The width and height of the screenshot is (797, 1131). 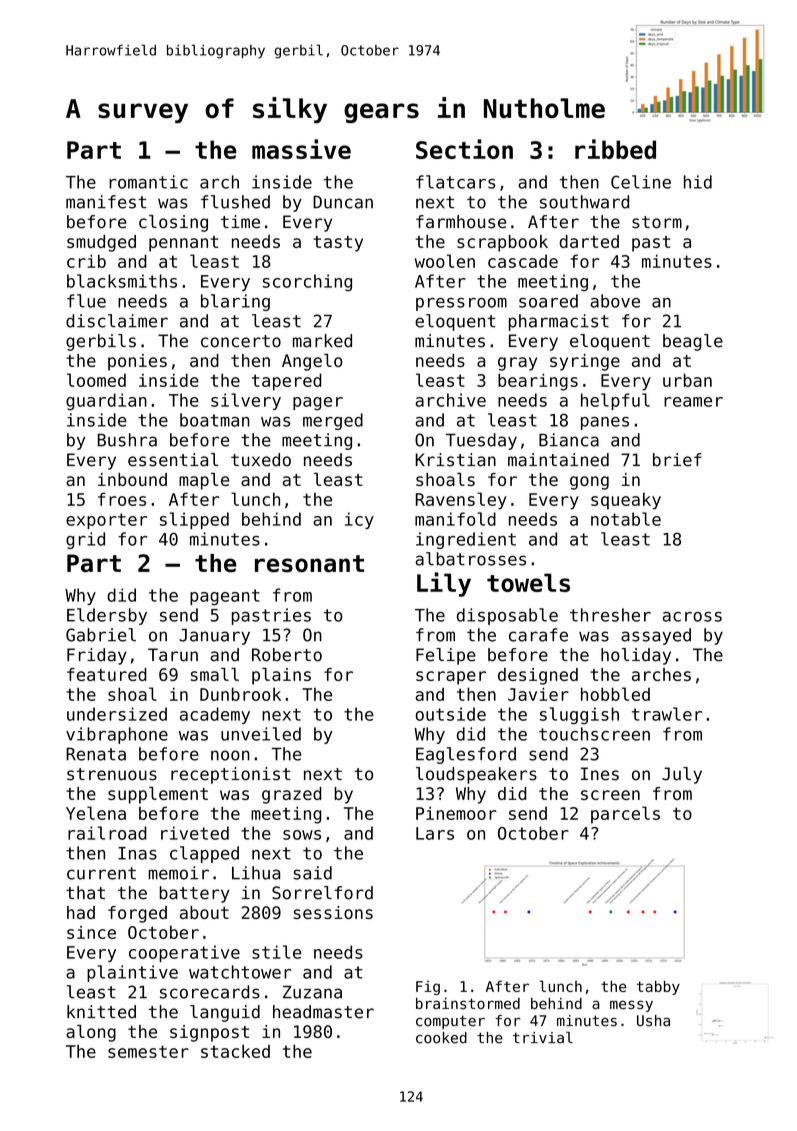 What do you see at coordinates (615, 149) in the screenshot?
I see `ribbed` at bounding box center [615, 149].
